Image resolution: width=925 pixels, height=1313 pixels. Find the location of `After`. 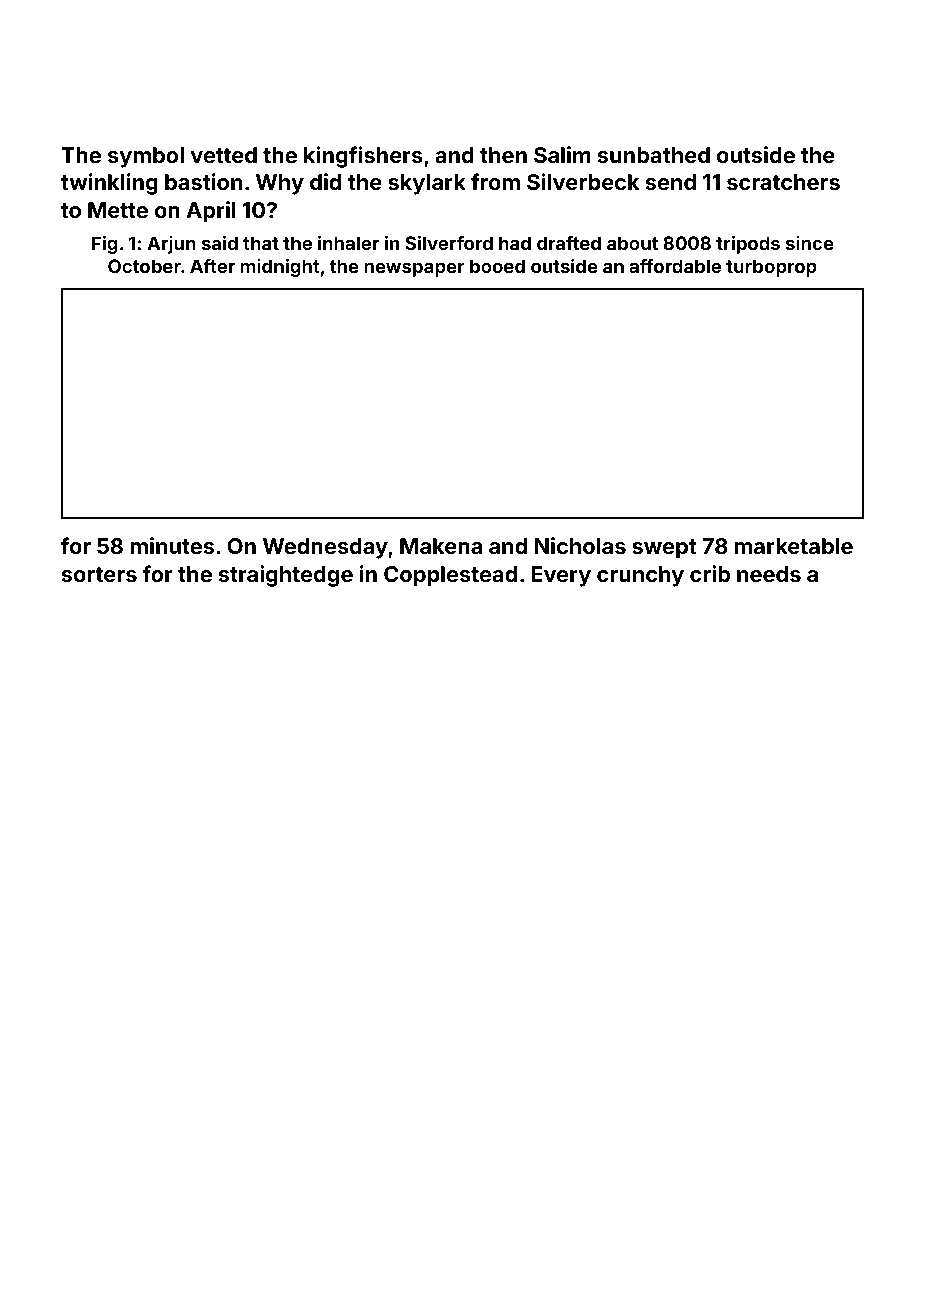

After is located at coordinates (212, 266).
